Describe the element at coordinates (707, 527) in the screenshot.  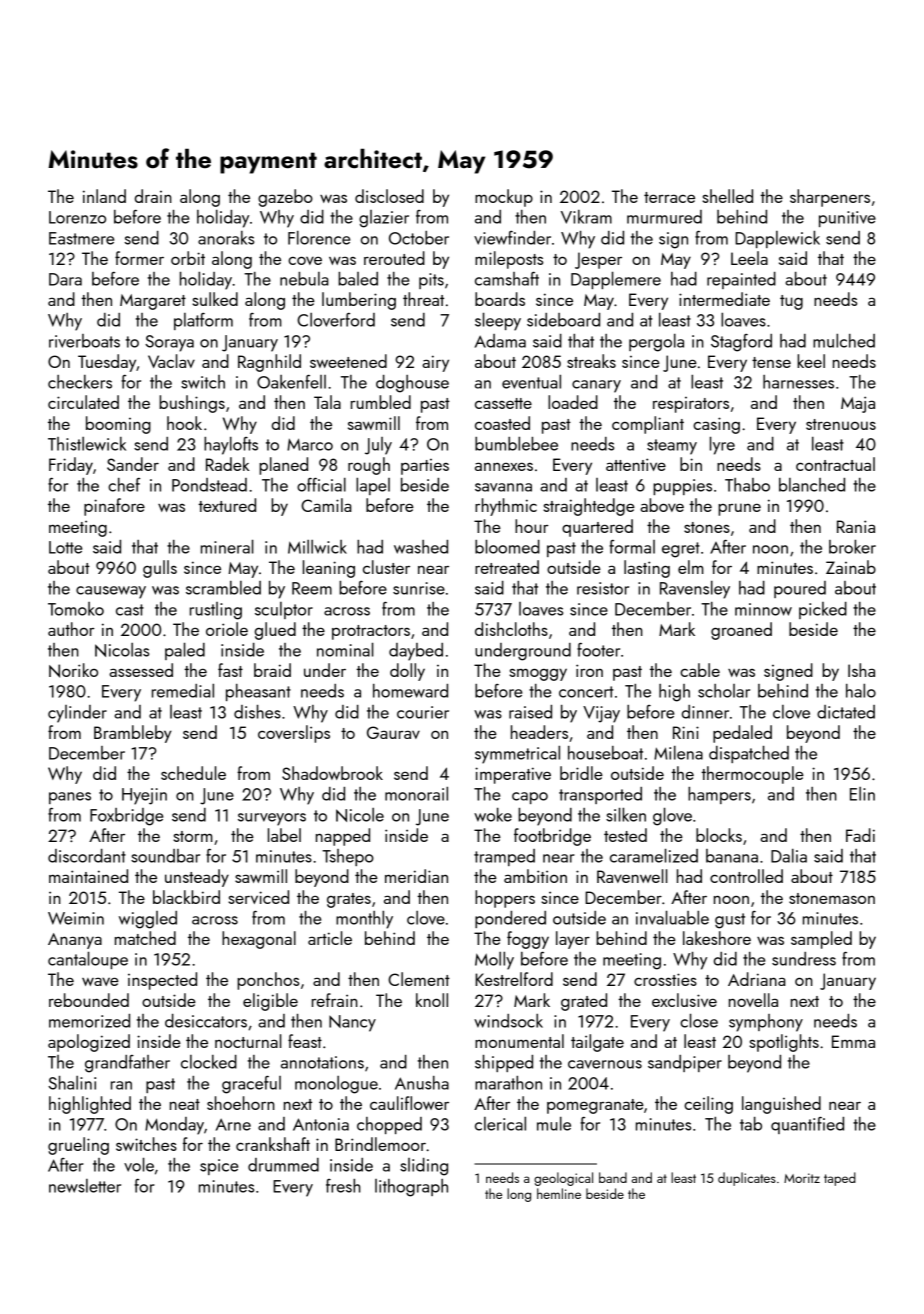
I see `stones` at that location.
